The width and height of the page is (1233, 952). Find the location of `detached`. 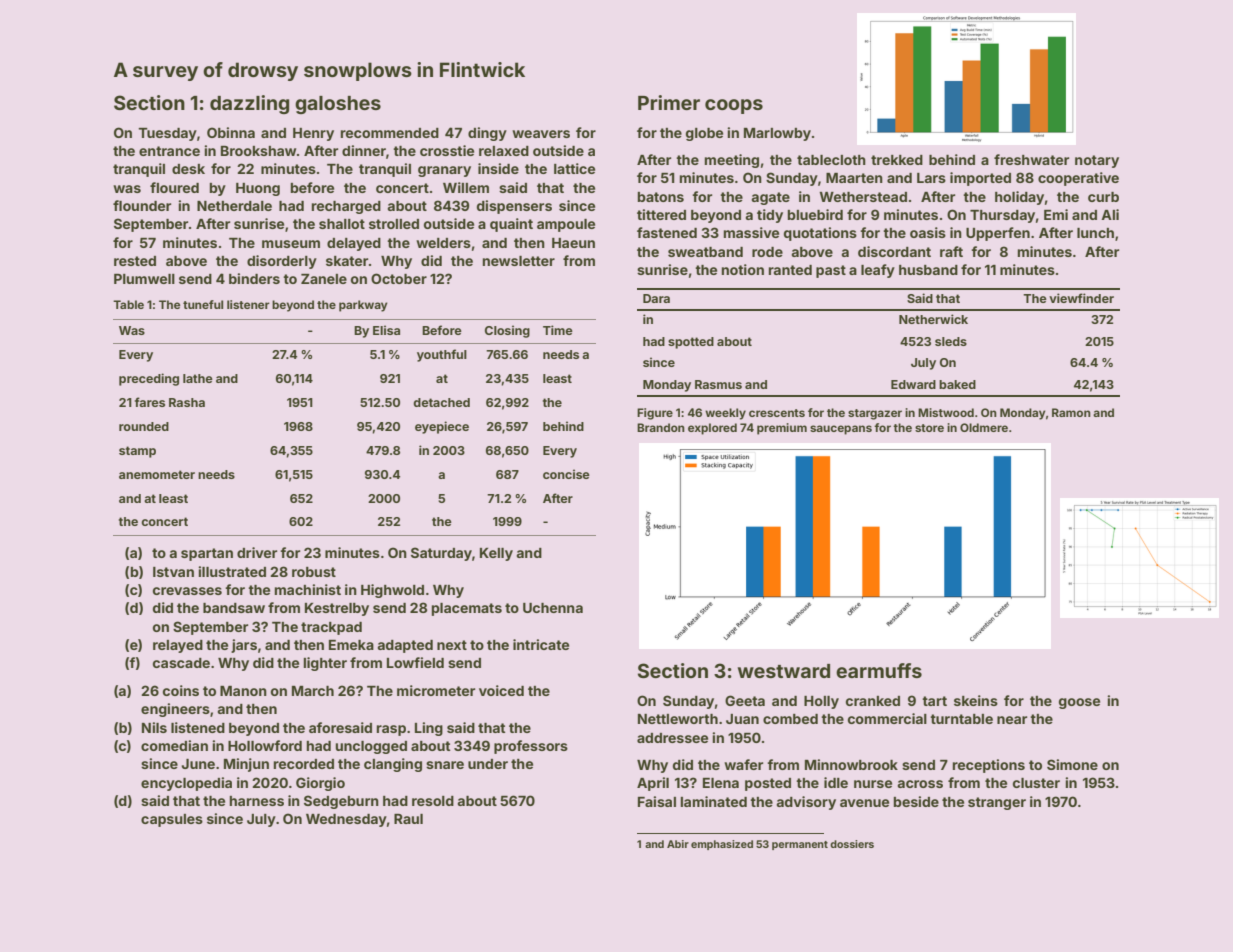

detached is located at coordinates (441, 402).
